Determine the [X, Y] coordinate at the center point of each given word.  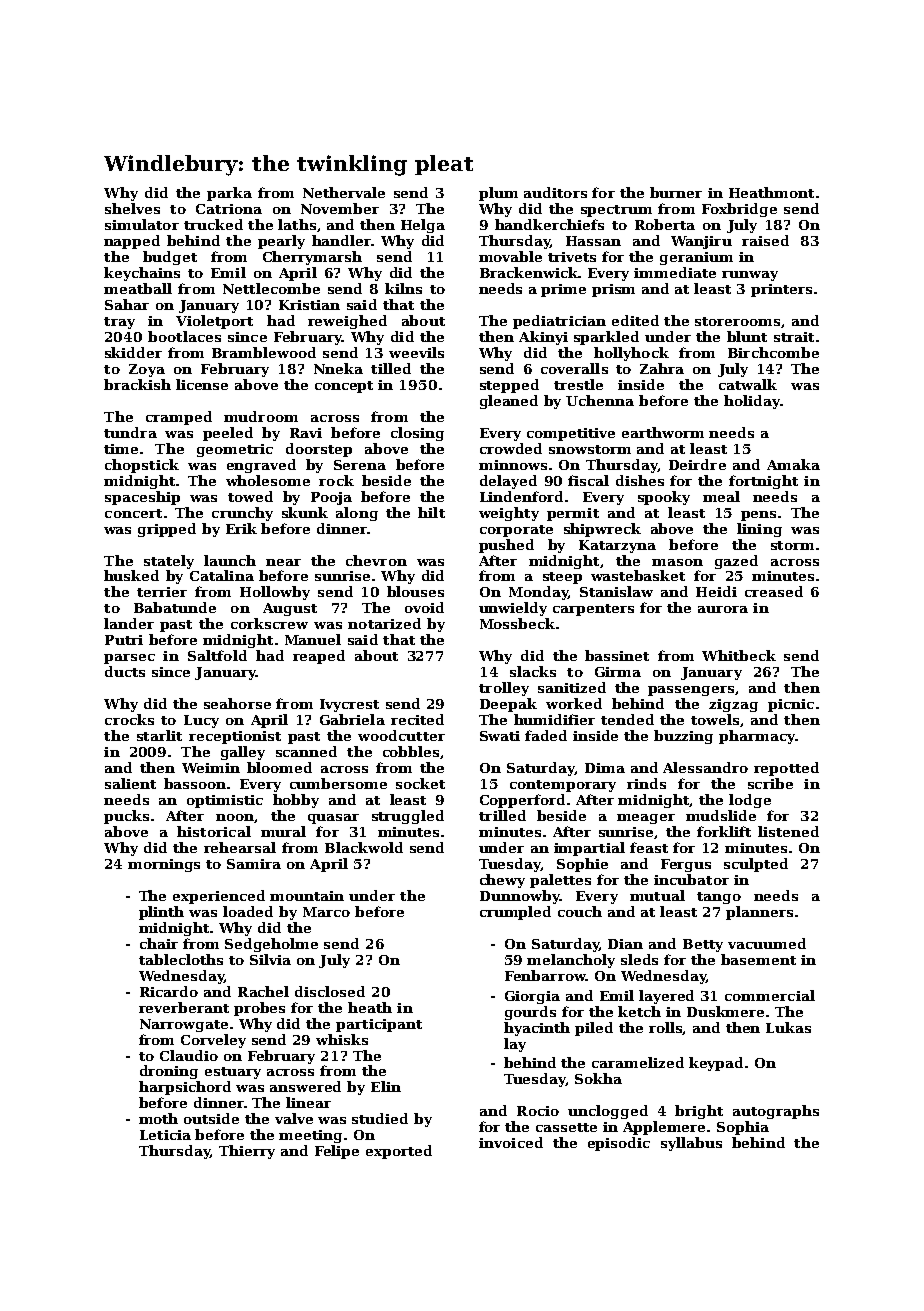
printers [781, 290]
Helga [423, 226]
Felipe [337, 1152]
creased [774, 591]
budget [170, 258]
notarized [384, 623]
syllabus [691, 1144]
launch [230, 560]
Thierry [247, 1152]
